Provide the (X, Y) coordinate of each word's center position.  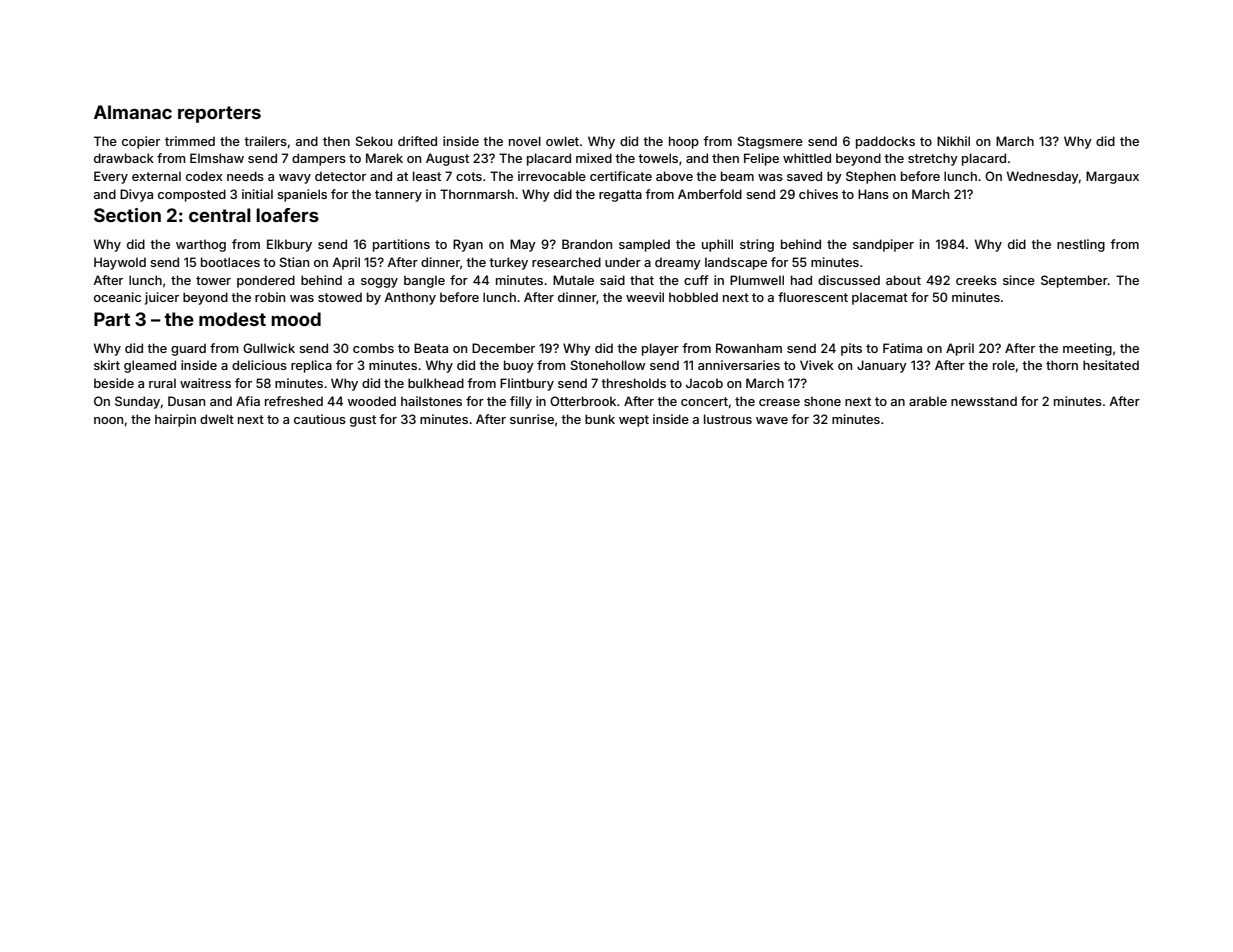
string (757, 245)
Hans (873, 194)
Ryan (468, 245)
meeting (1087, 349)
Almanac (133, 112)
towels (658, 158)
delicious (259, 365)
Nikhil (953, 141)
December (503, 348)
